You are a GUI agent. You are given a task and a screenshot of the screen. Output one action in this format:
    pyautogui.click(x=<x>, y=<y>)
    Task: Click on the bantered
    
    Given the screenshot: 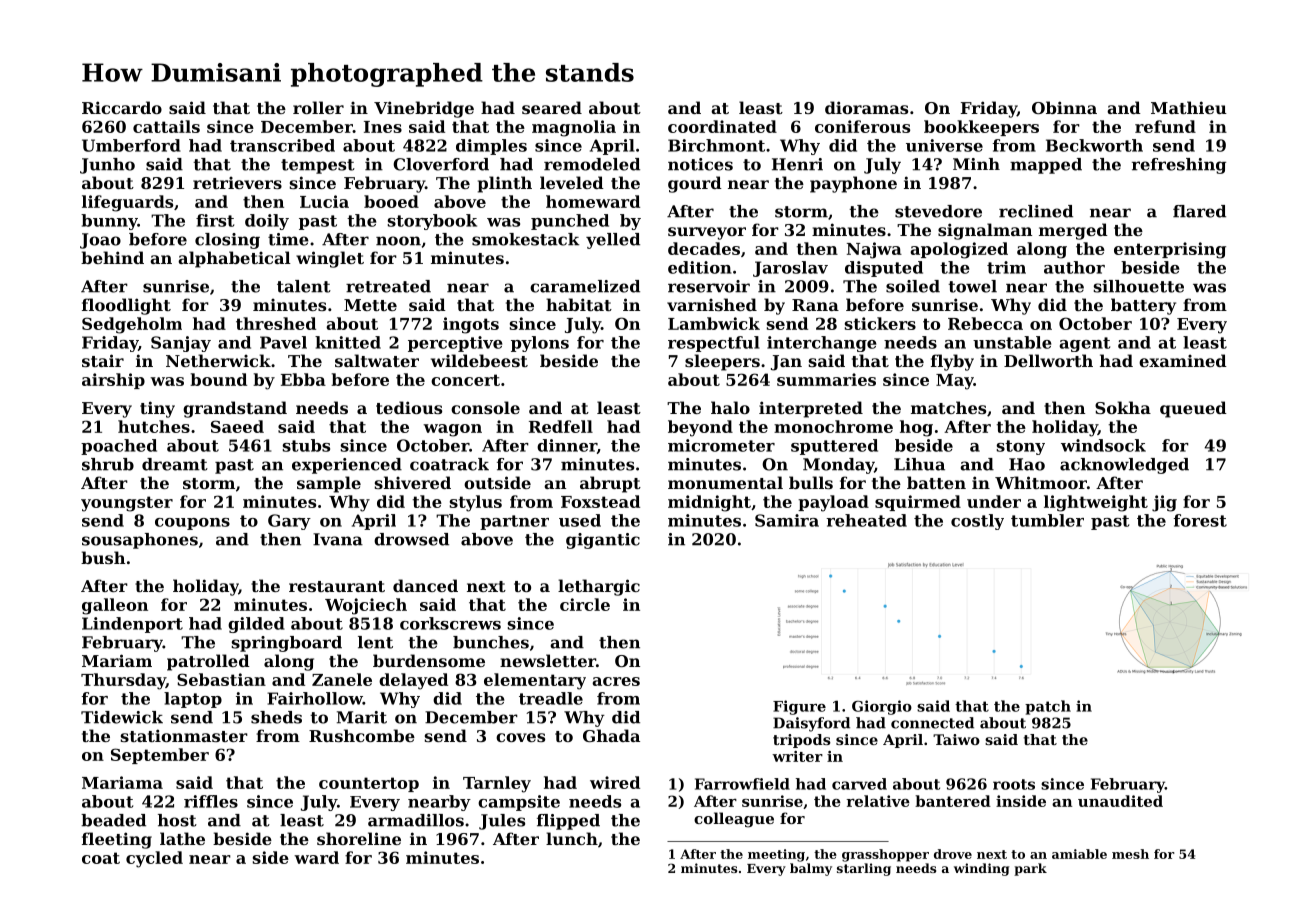 What is the action you would take?
    pyautogui.click(x=953, y=801)
